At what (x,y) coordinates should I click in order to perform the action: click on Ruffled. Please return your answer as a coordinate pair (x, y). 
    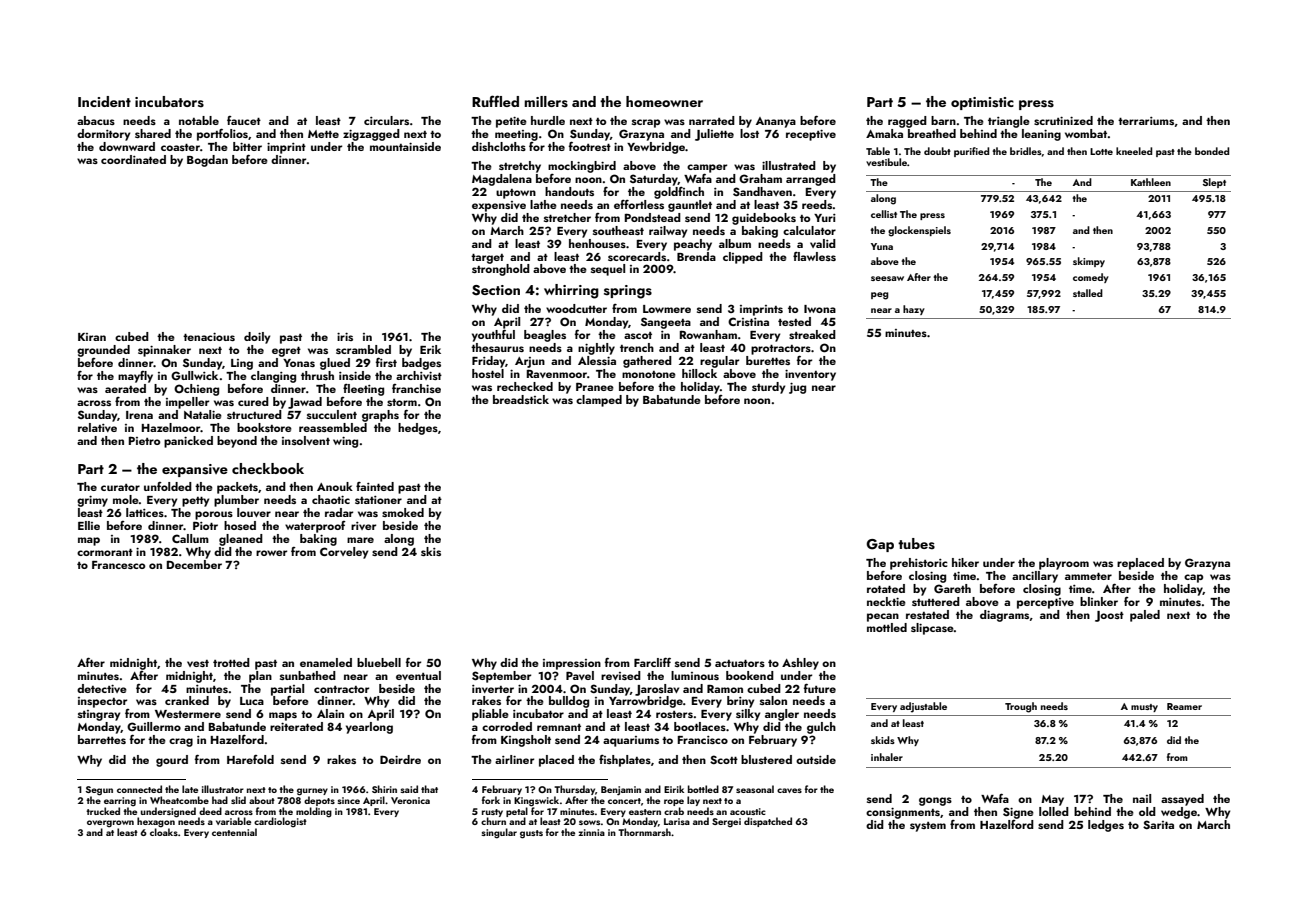
    Looking at the image, I should click on (495, 101).
